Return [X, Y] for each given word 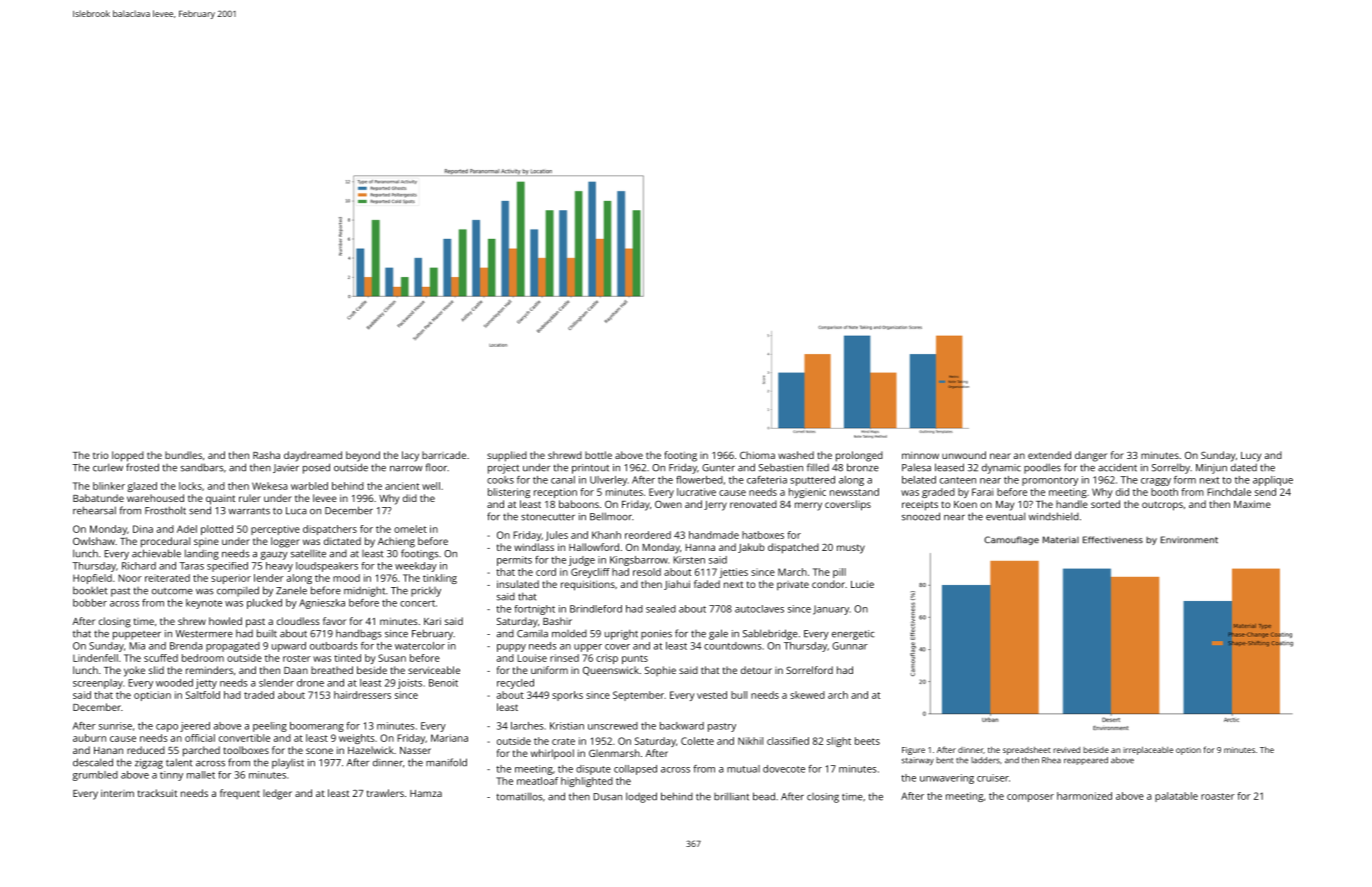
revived [1066, 750]
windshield [1054, 516]
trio [100, 455]
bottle [598, 455]
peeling [270, 727]
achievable [156, 553]
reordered [648, 535]
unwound [964, 455]
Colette [697, 741]
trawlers [385, 793]
